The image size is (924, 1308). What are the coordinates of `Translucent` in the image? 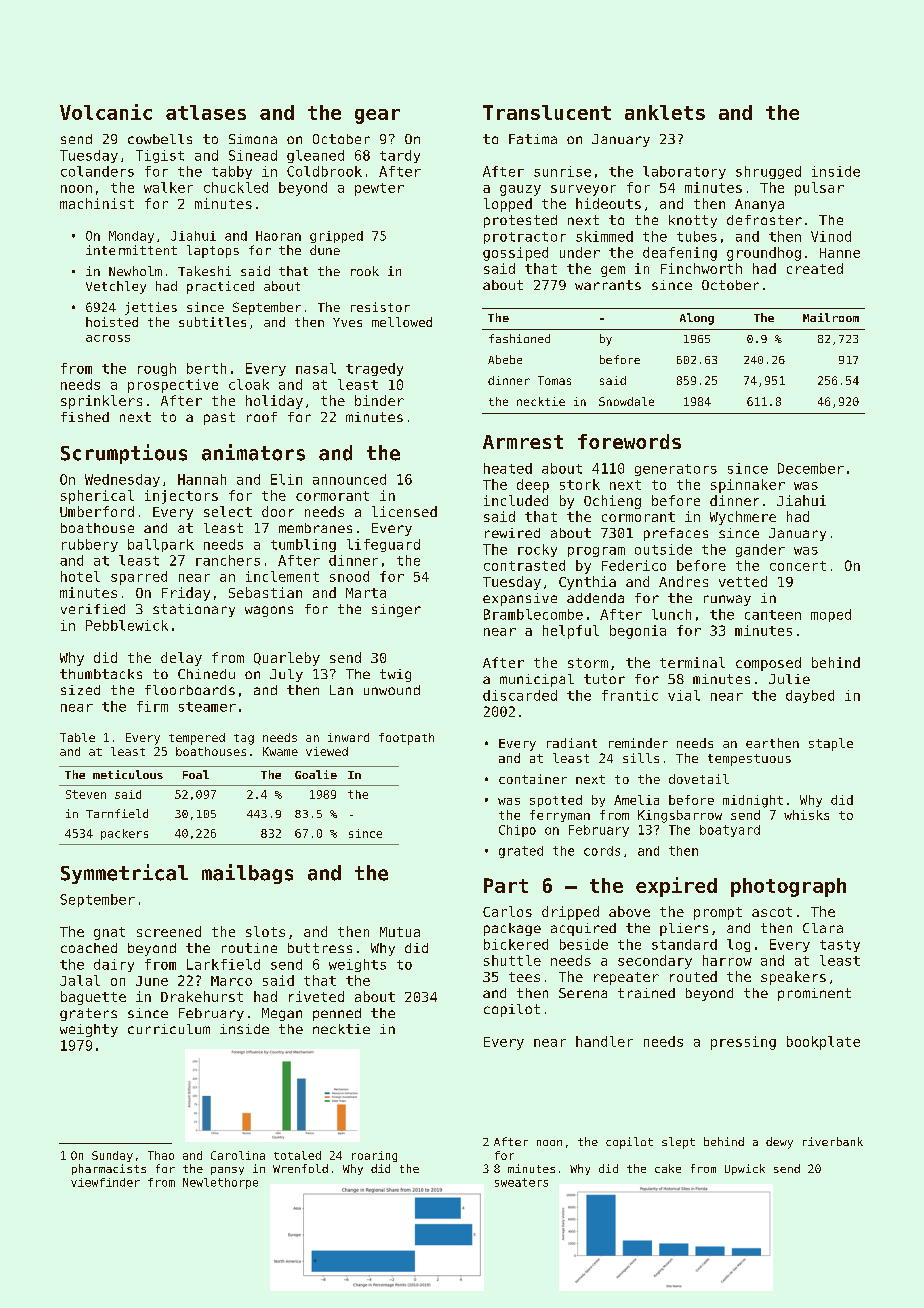 It's located at (547, 112).
